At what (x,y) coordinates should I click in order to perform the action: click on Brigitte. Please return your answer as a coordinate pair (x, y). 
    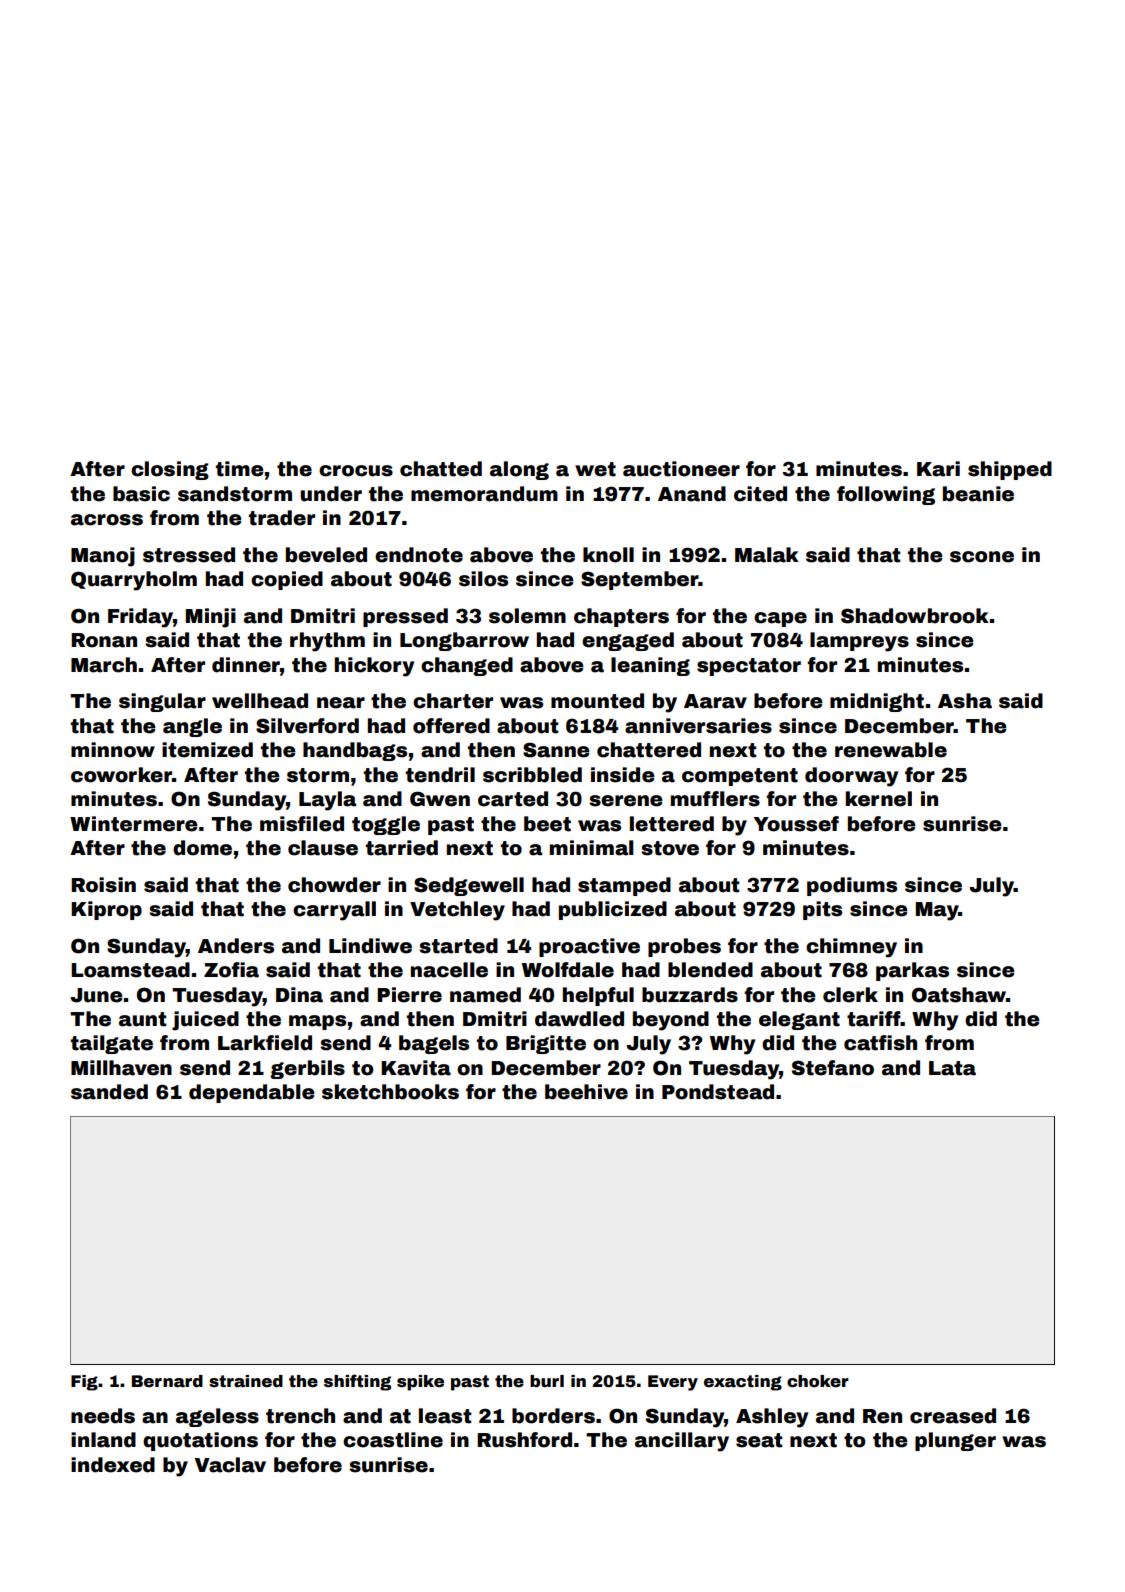
    Looking at the image, I should click on (546, 1044).
